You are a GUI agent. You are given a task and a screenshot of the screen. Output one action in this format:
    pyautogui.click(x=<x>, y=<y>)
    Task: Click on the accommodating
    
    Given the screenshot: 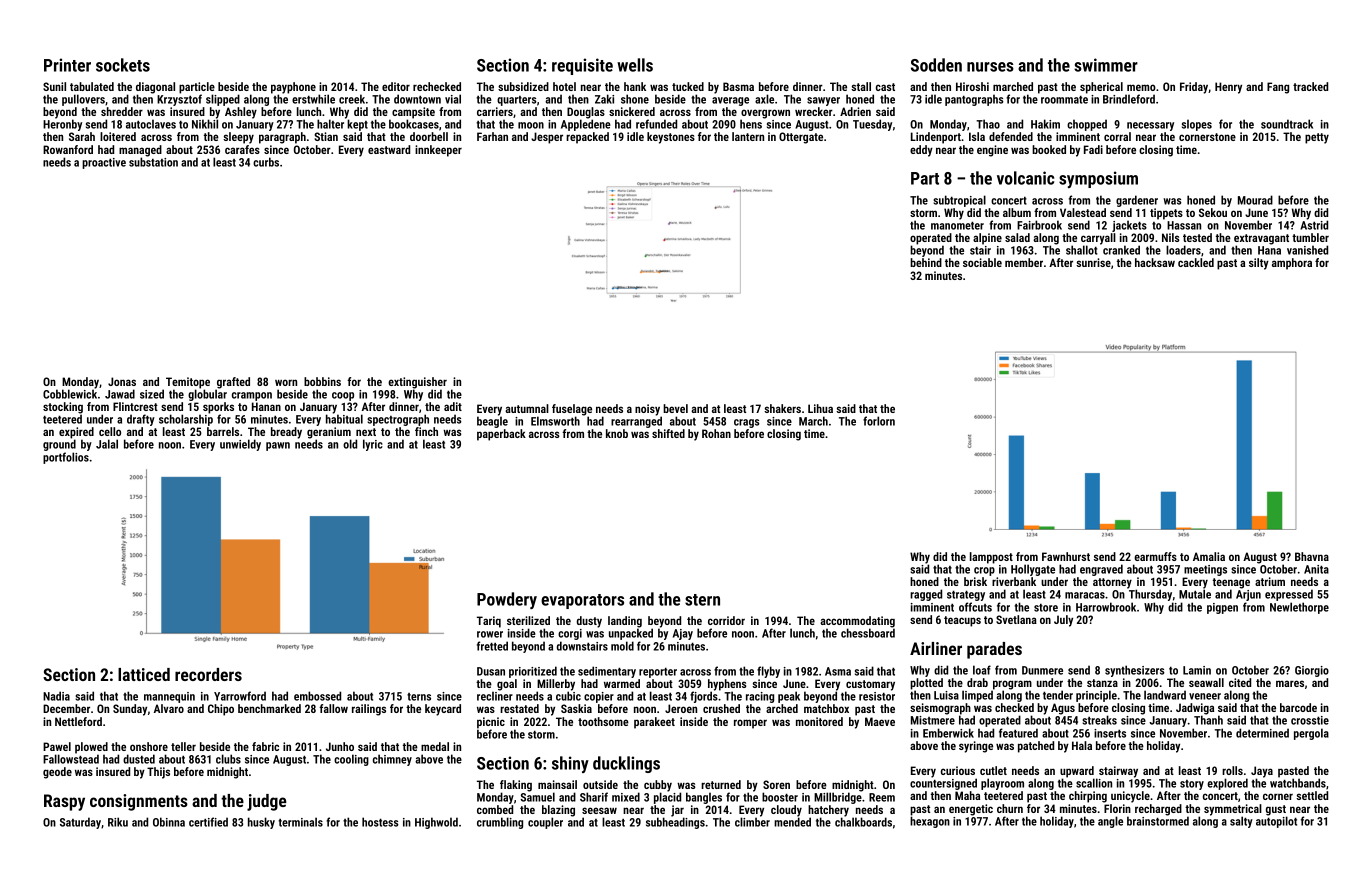 What is the action you would take?
    pyautogui.click(x=857, y=622)
